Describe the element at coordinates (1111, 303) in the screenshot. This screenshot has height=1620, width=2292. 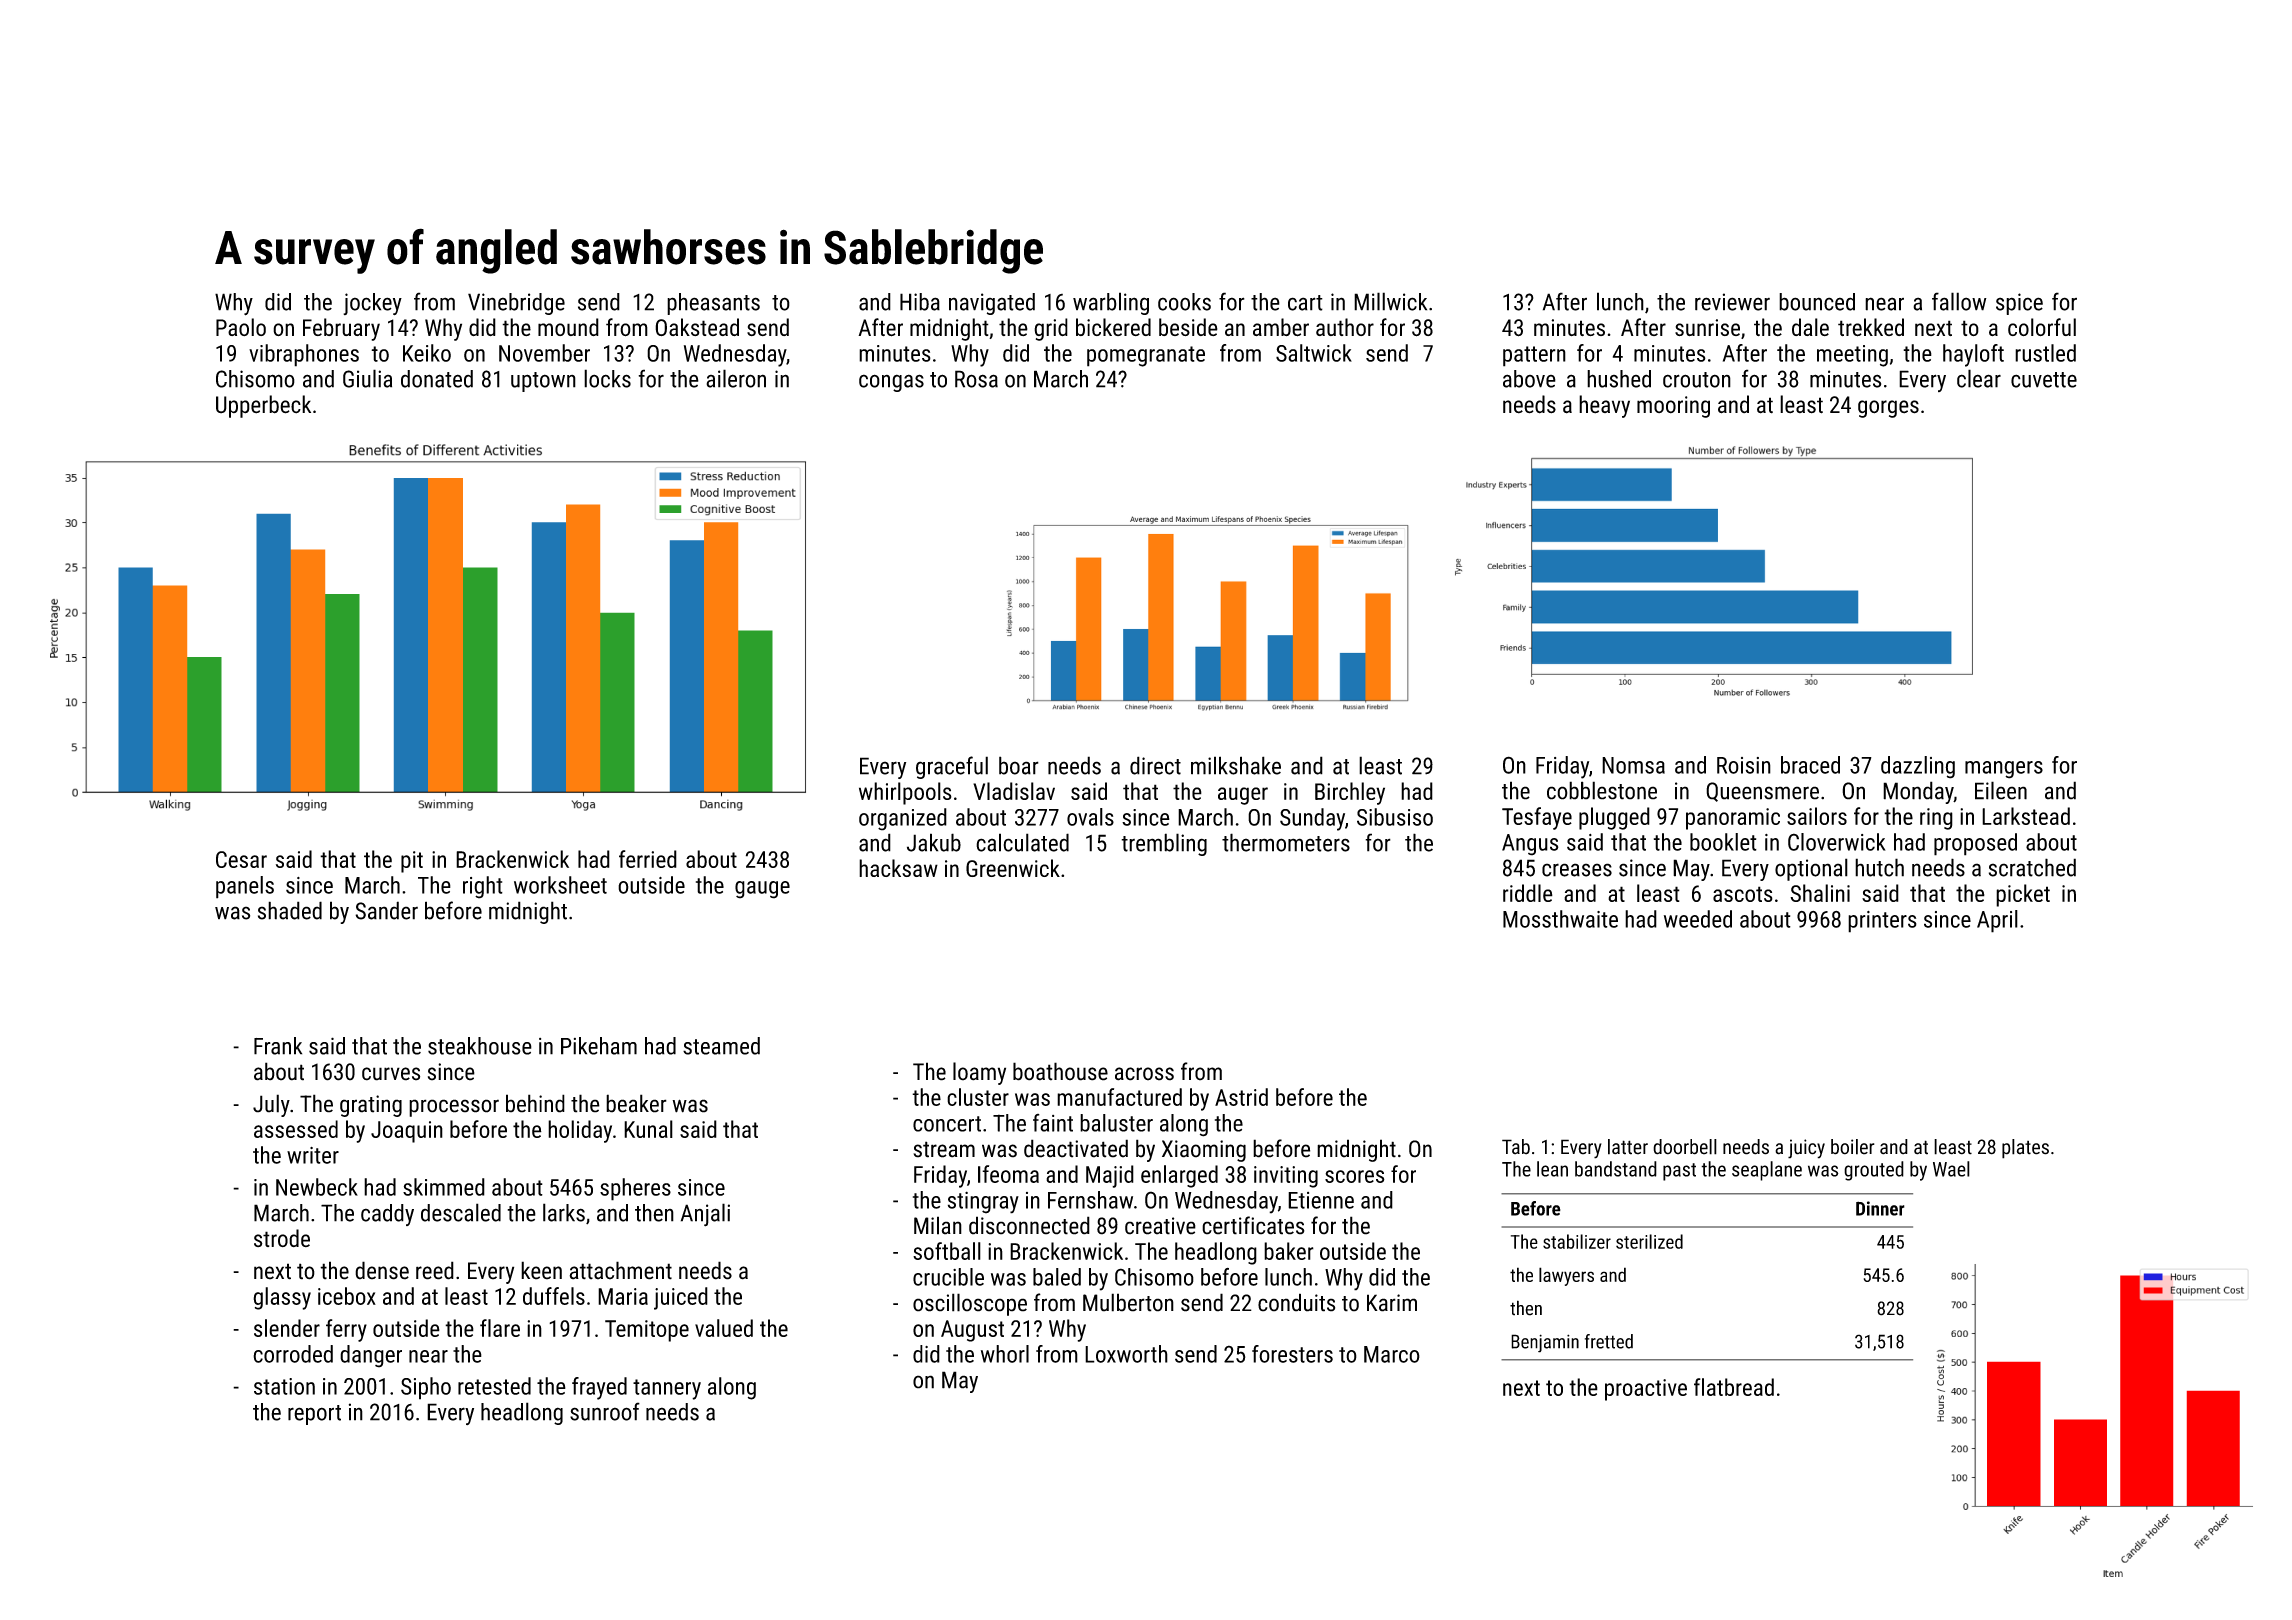
I see `warbling` at that location.
